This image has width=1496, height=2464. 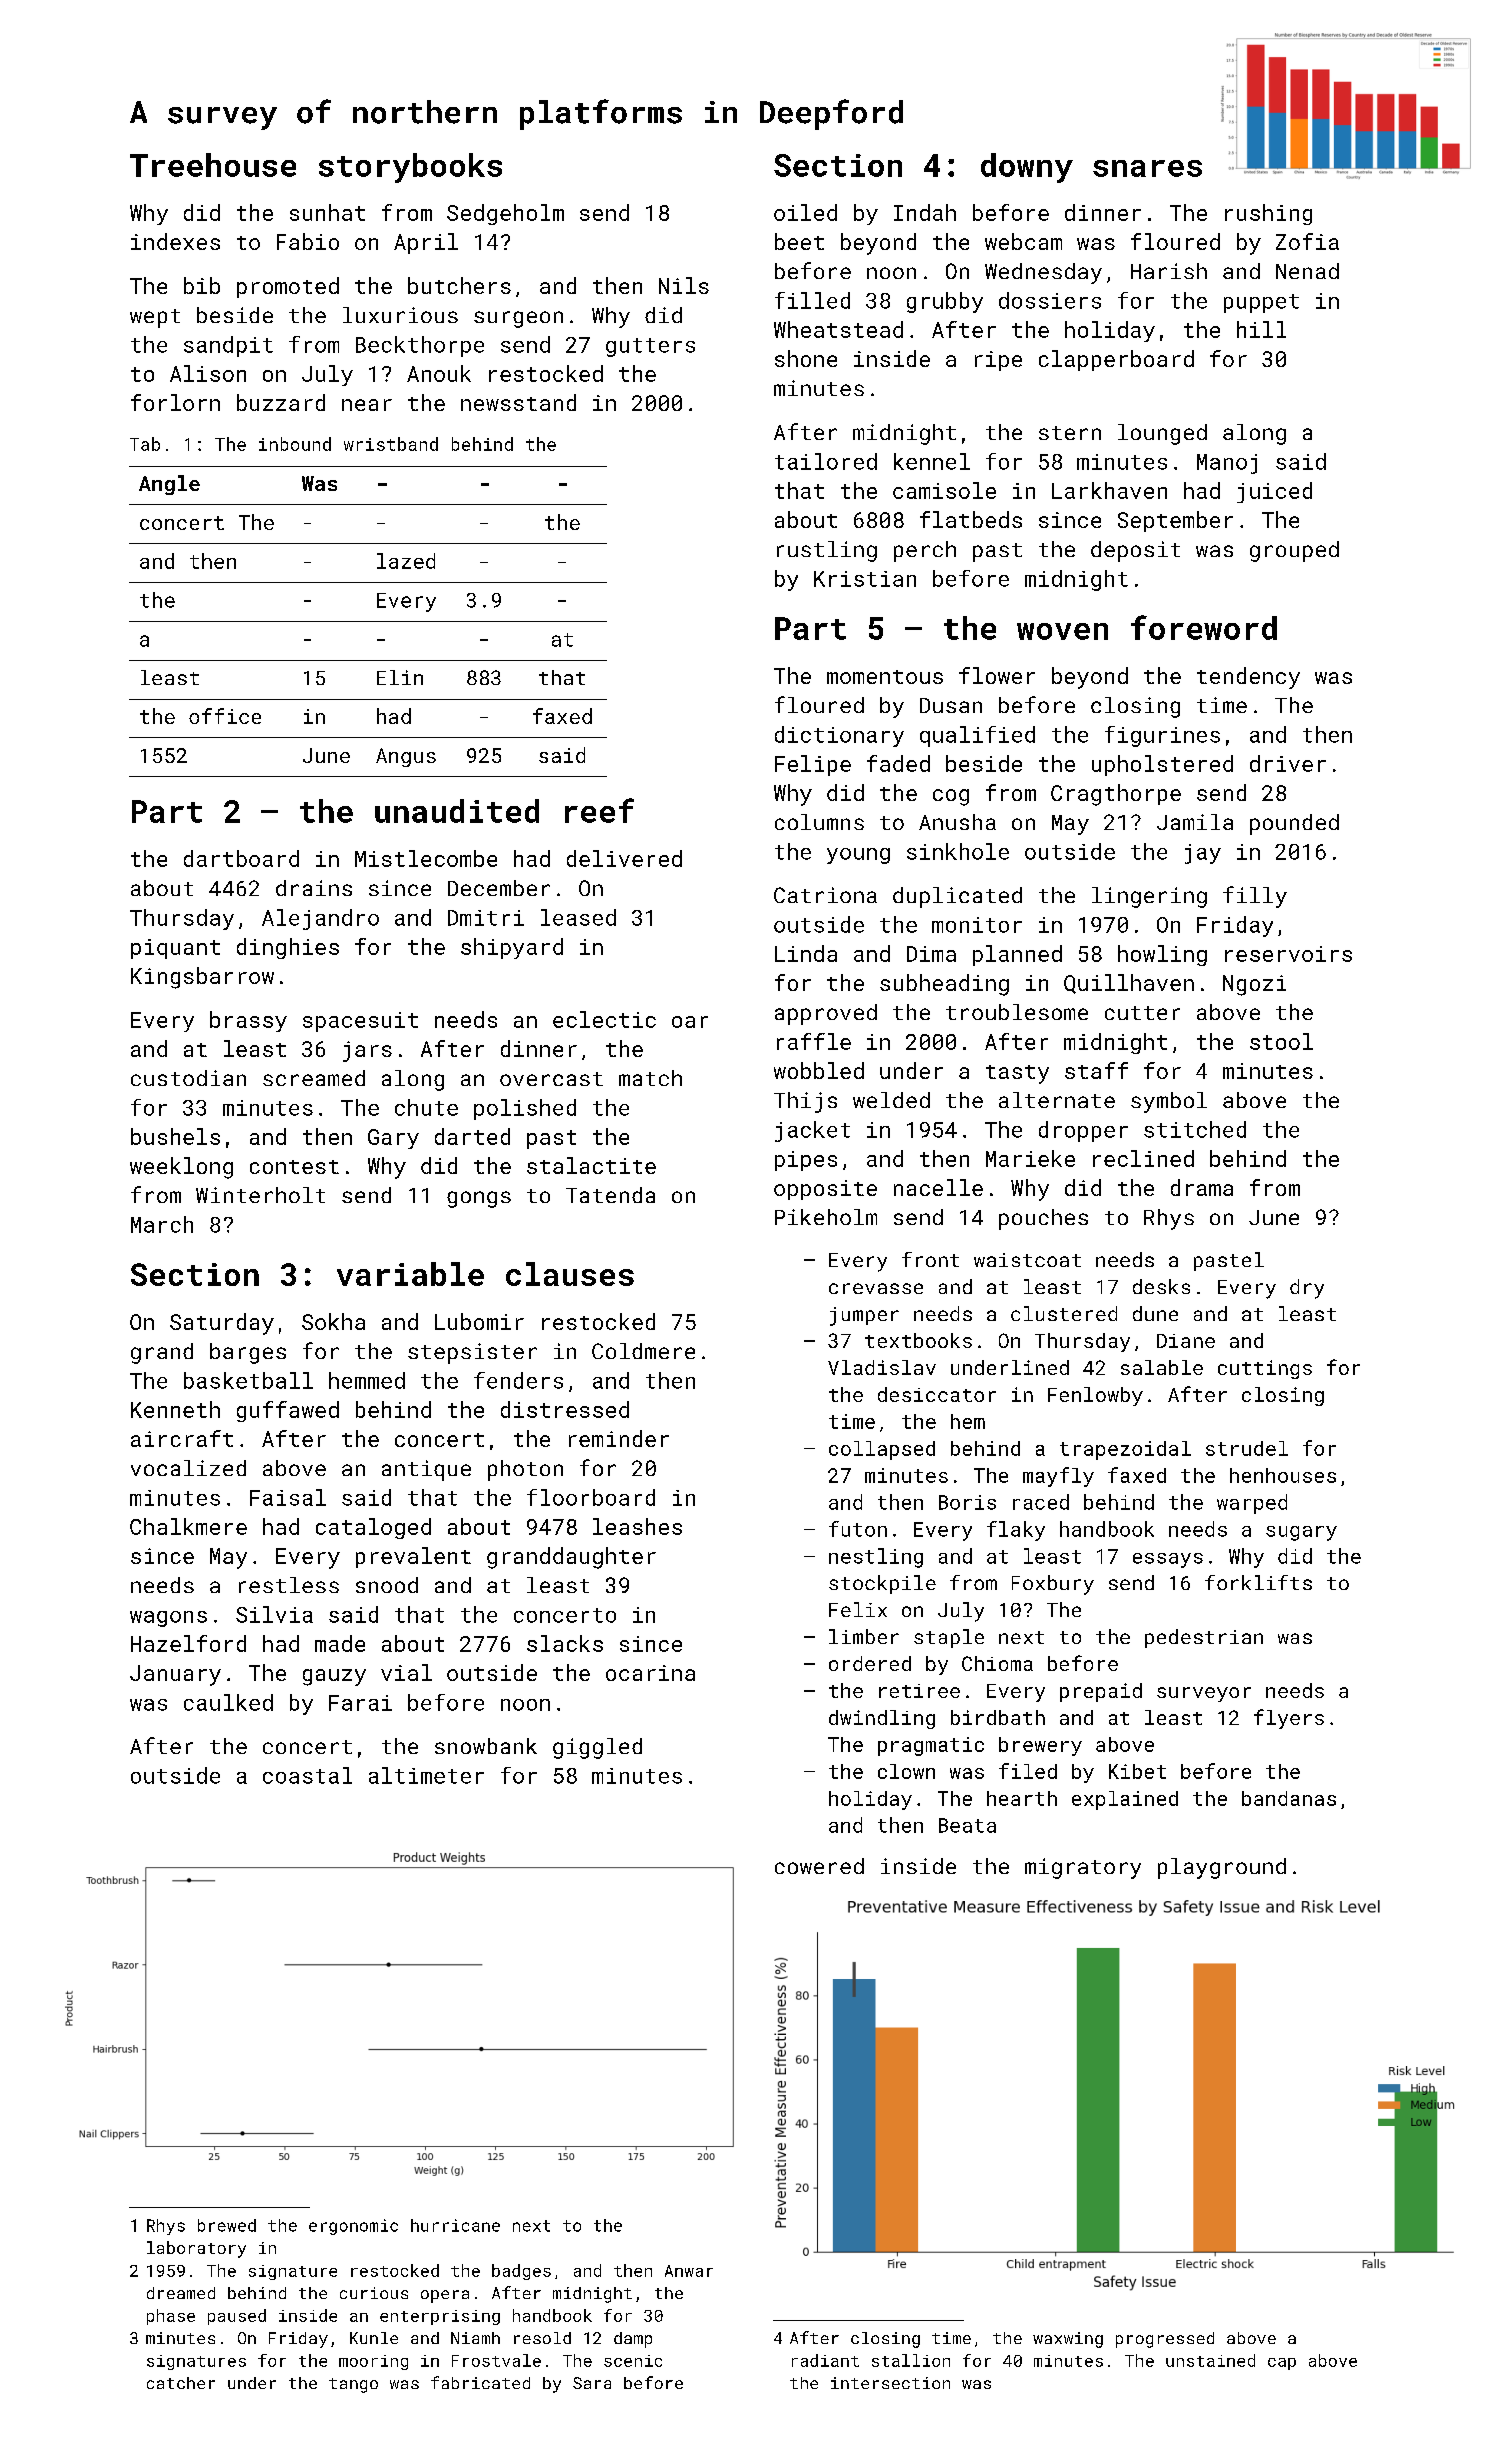 I want to click on Sedgeholm, so click(x=505, y=214).
